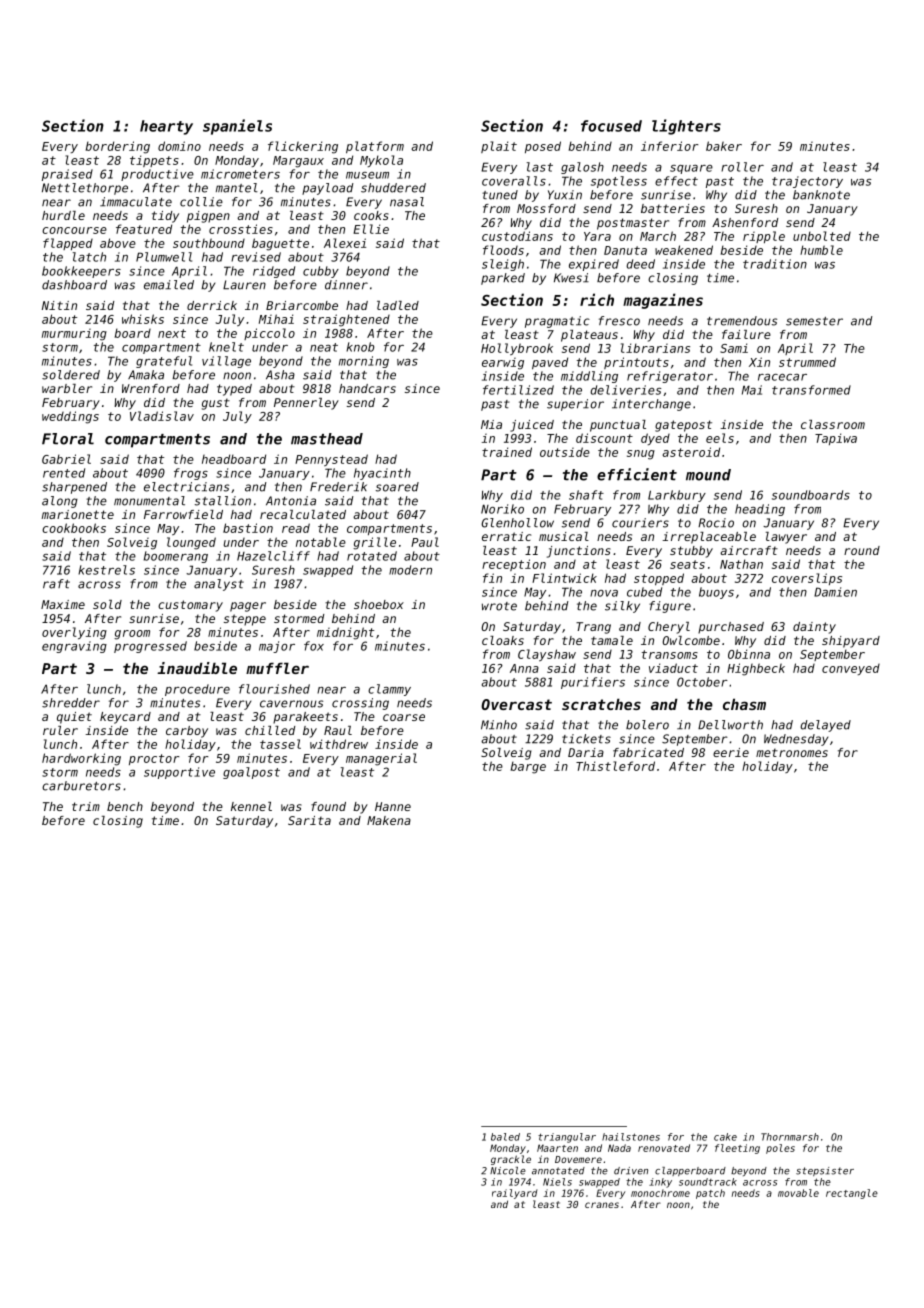  What do you see at coordinates (309, 820) in the screenshot?
I see `Sarita` at bounding box center [309, 820].
